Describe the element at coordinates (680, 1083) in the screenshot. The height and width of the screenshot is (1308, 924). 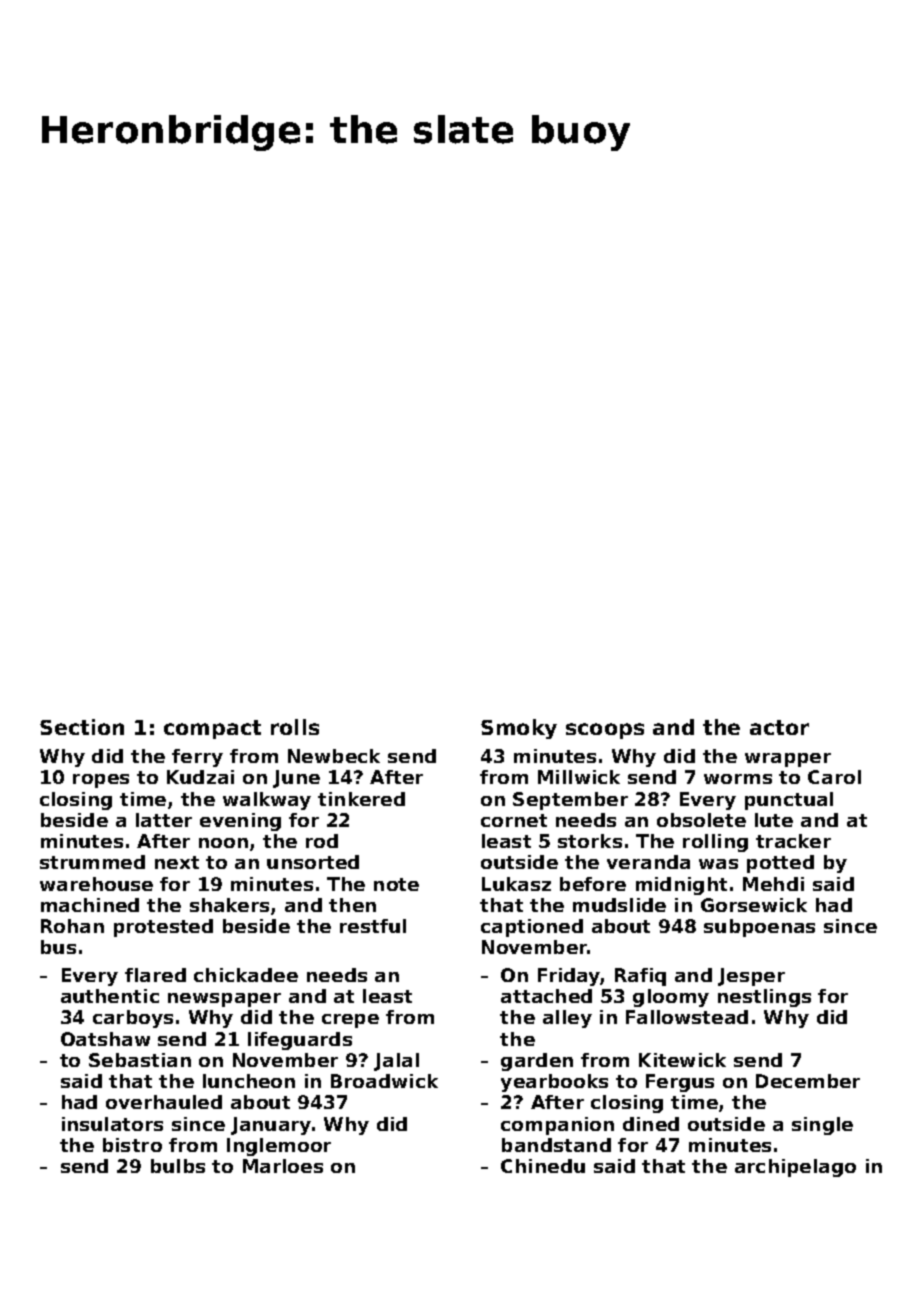
I see `Fergus` at that location.
